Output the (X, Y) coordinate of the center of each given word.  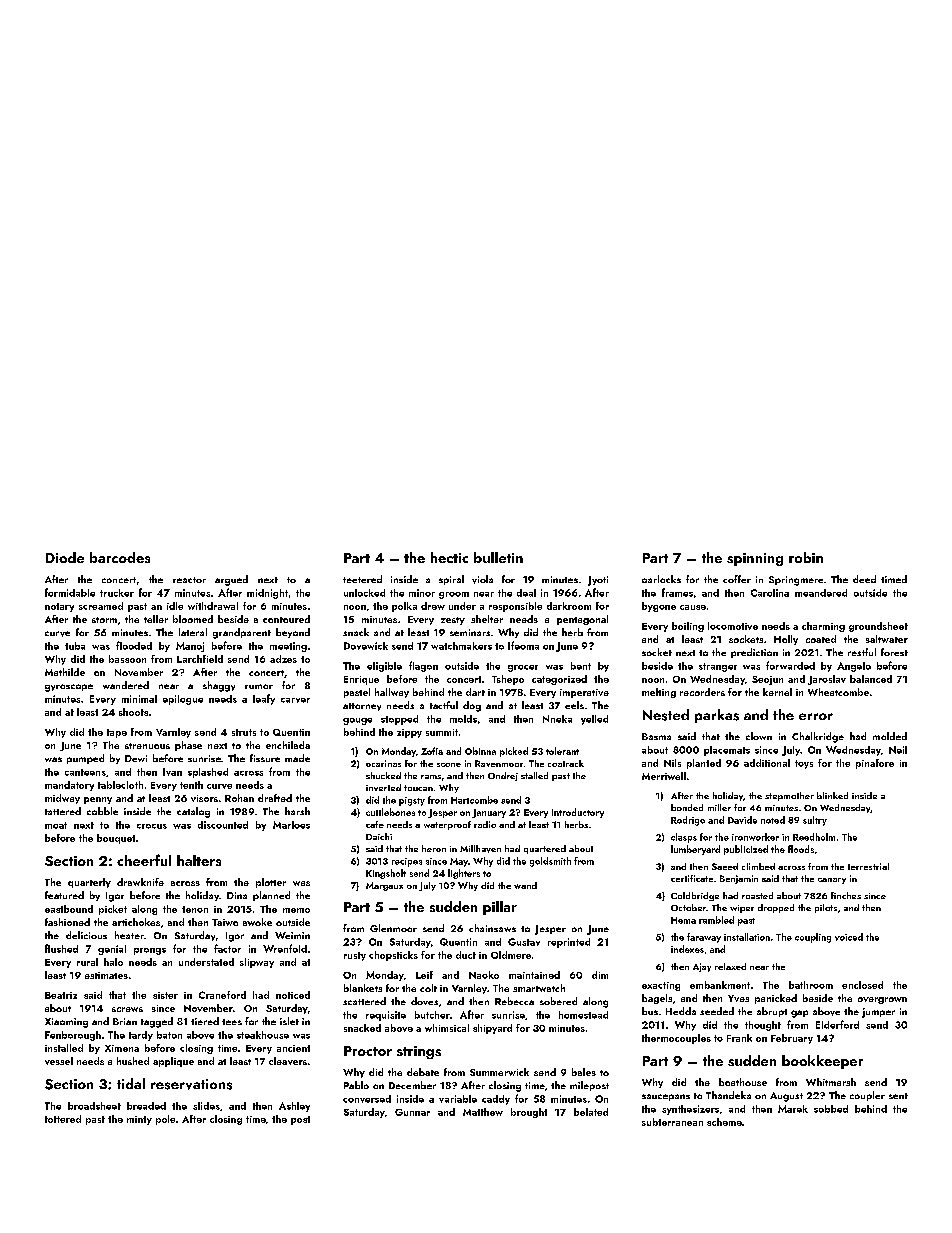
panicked (776, 999)
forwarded (790, 665)
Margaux (384, 886)
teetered (362, 579)
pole (165, 1120)
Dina (237, 895)
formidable (70, 592)
